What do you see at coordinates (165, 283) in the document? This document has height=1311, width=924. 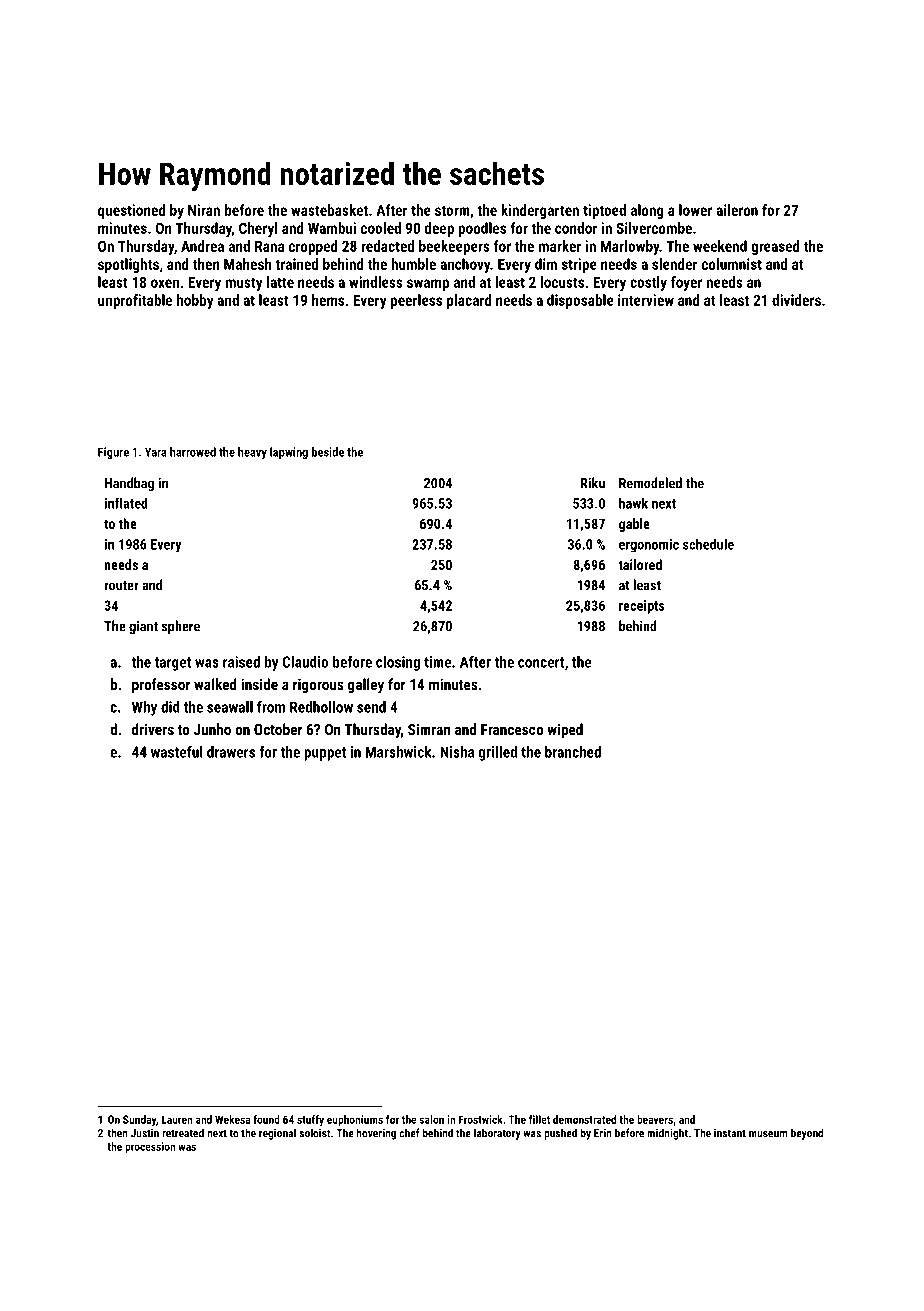 I see `oxen` at bounding box center [165, 283].
